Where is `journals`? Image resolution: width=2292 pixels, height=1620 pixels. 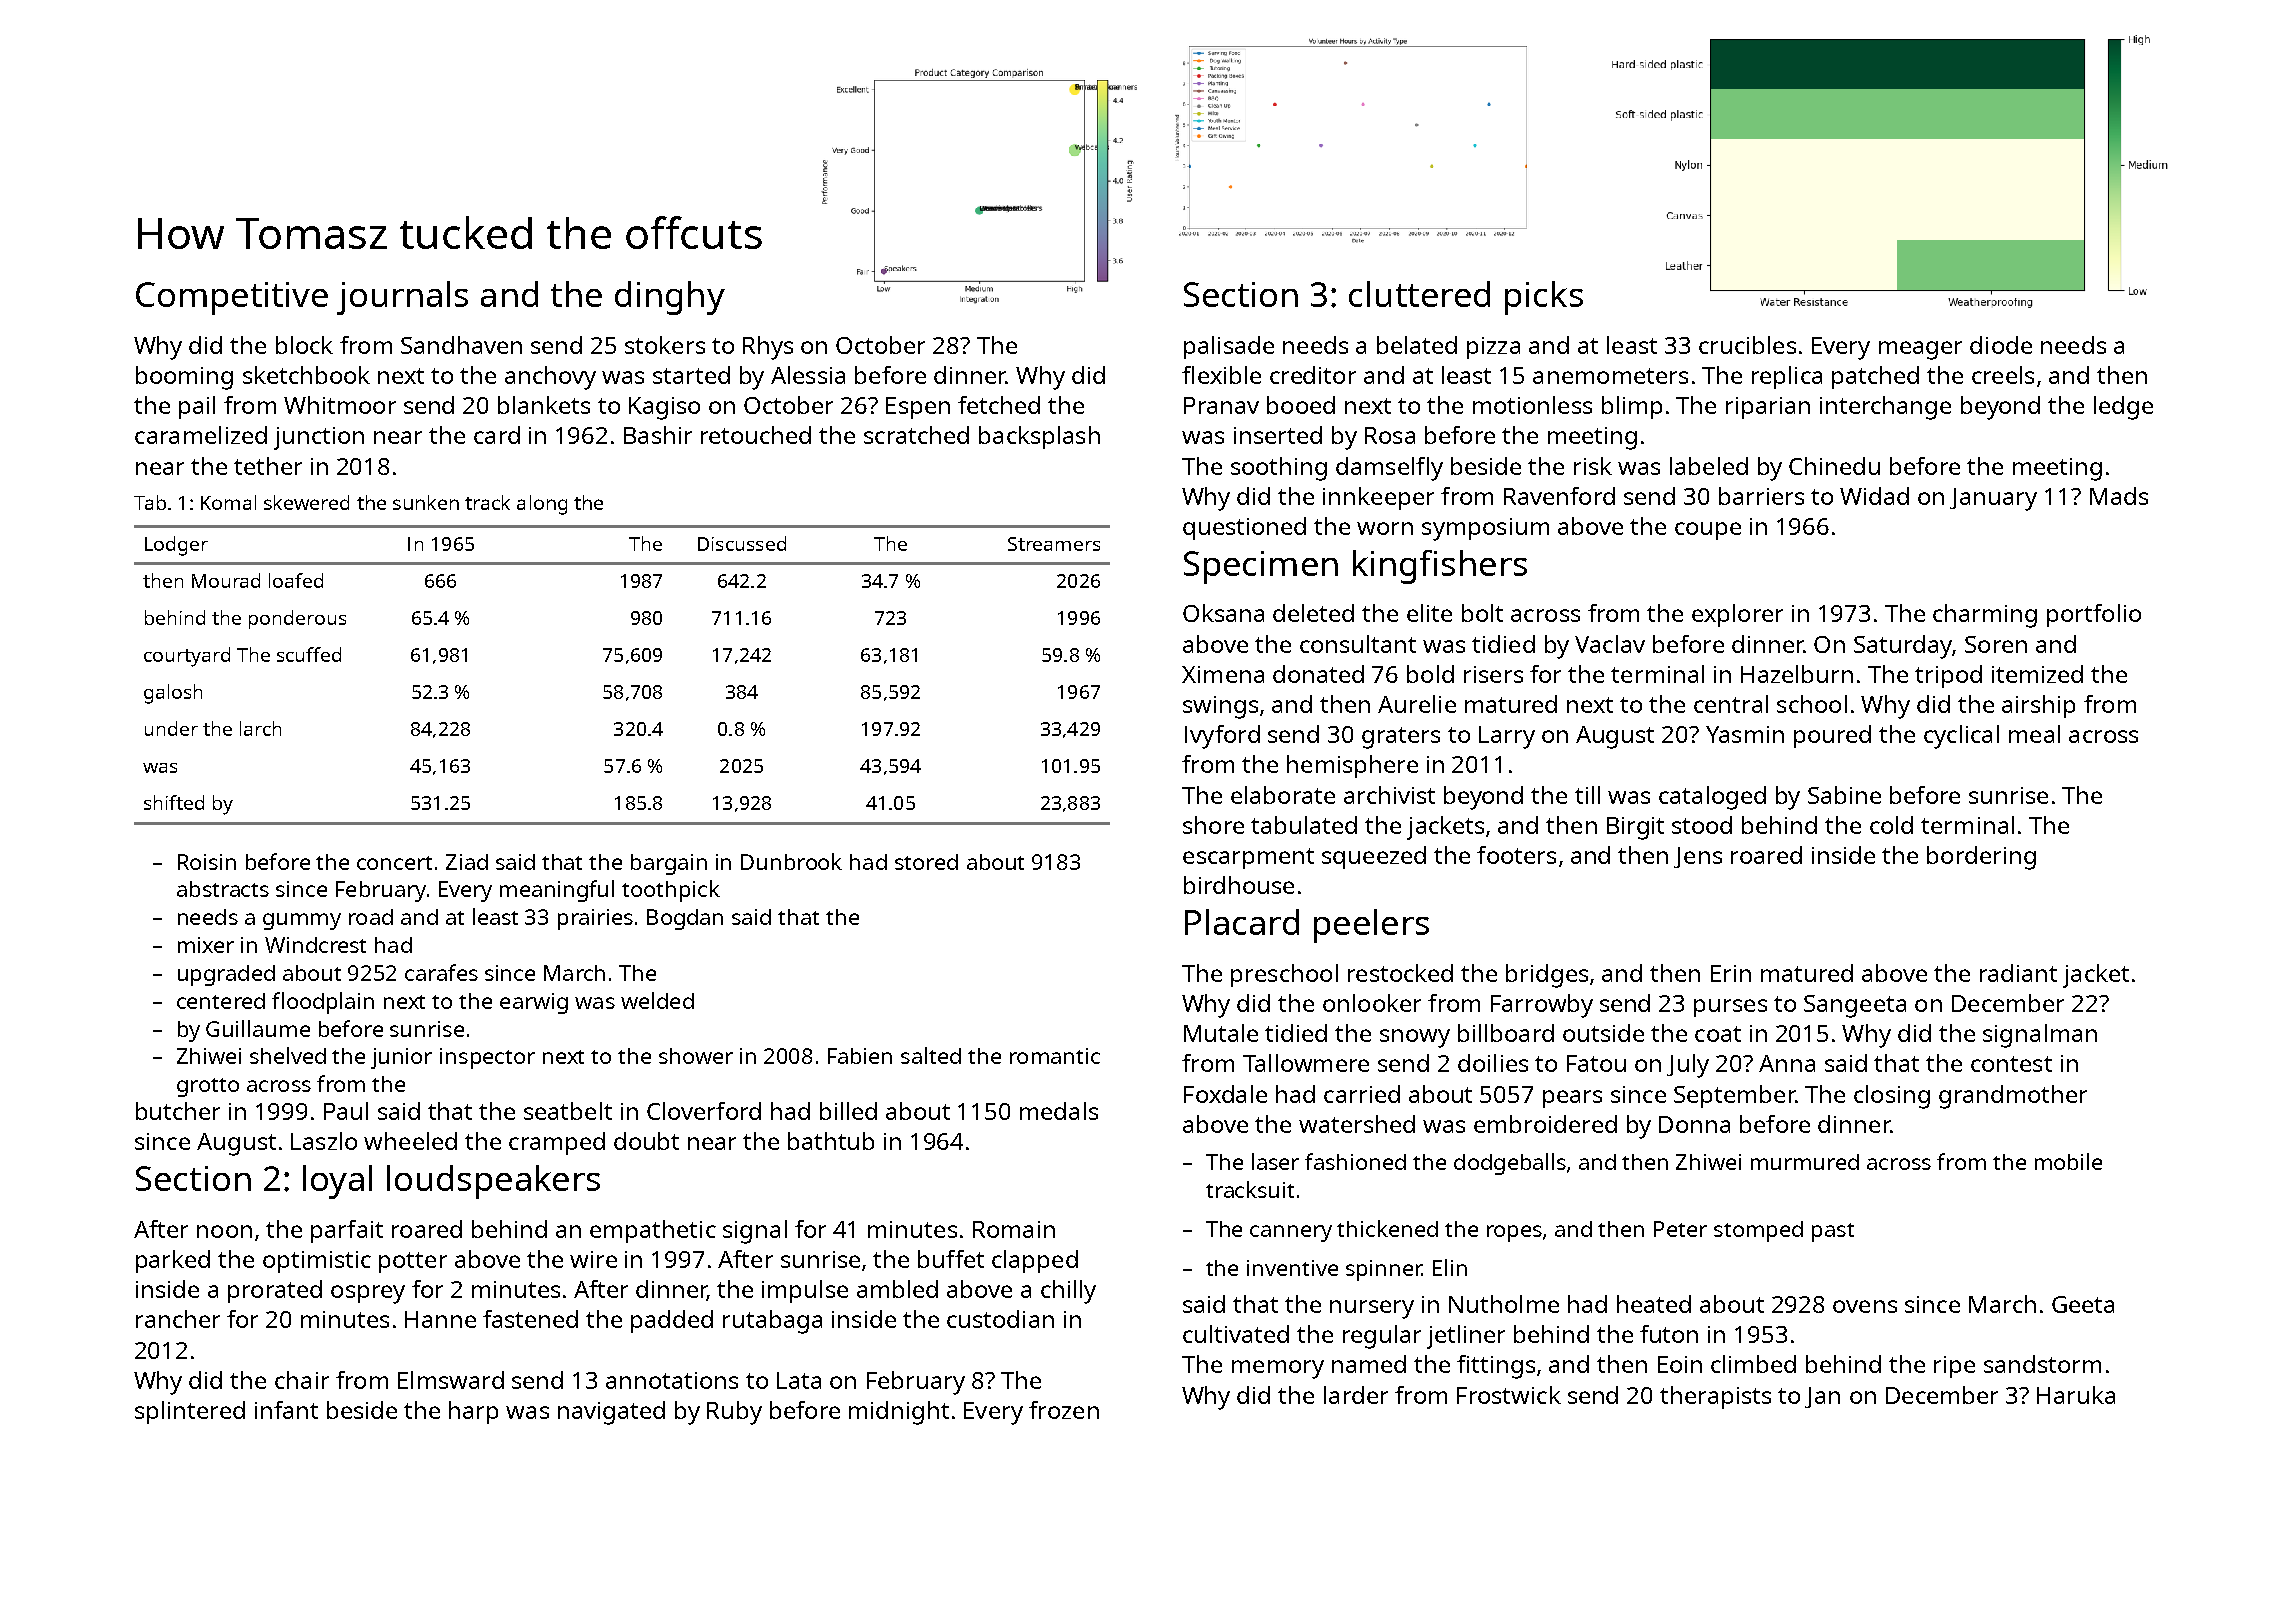 journals is located at coordinates (402, 298).
